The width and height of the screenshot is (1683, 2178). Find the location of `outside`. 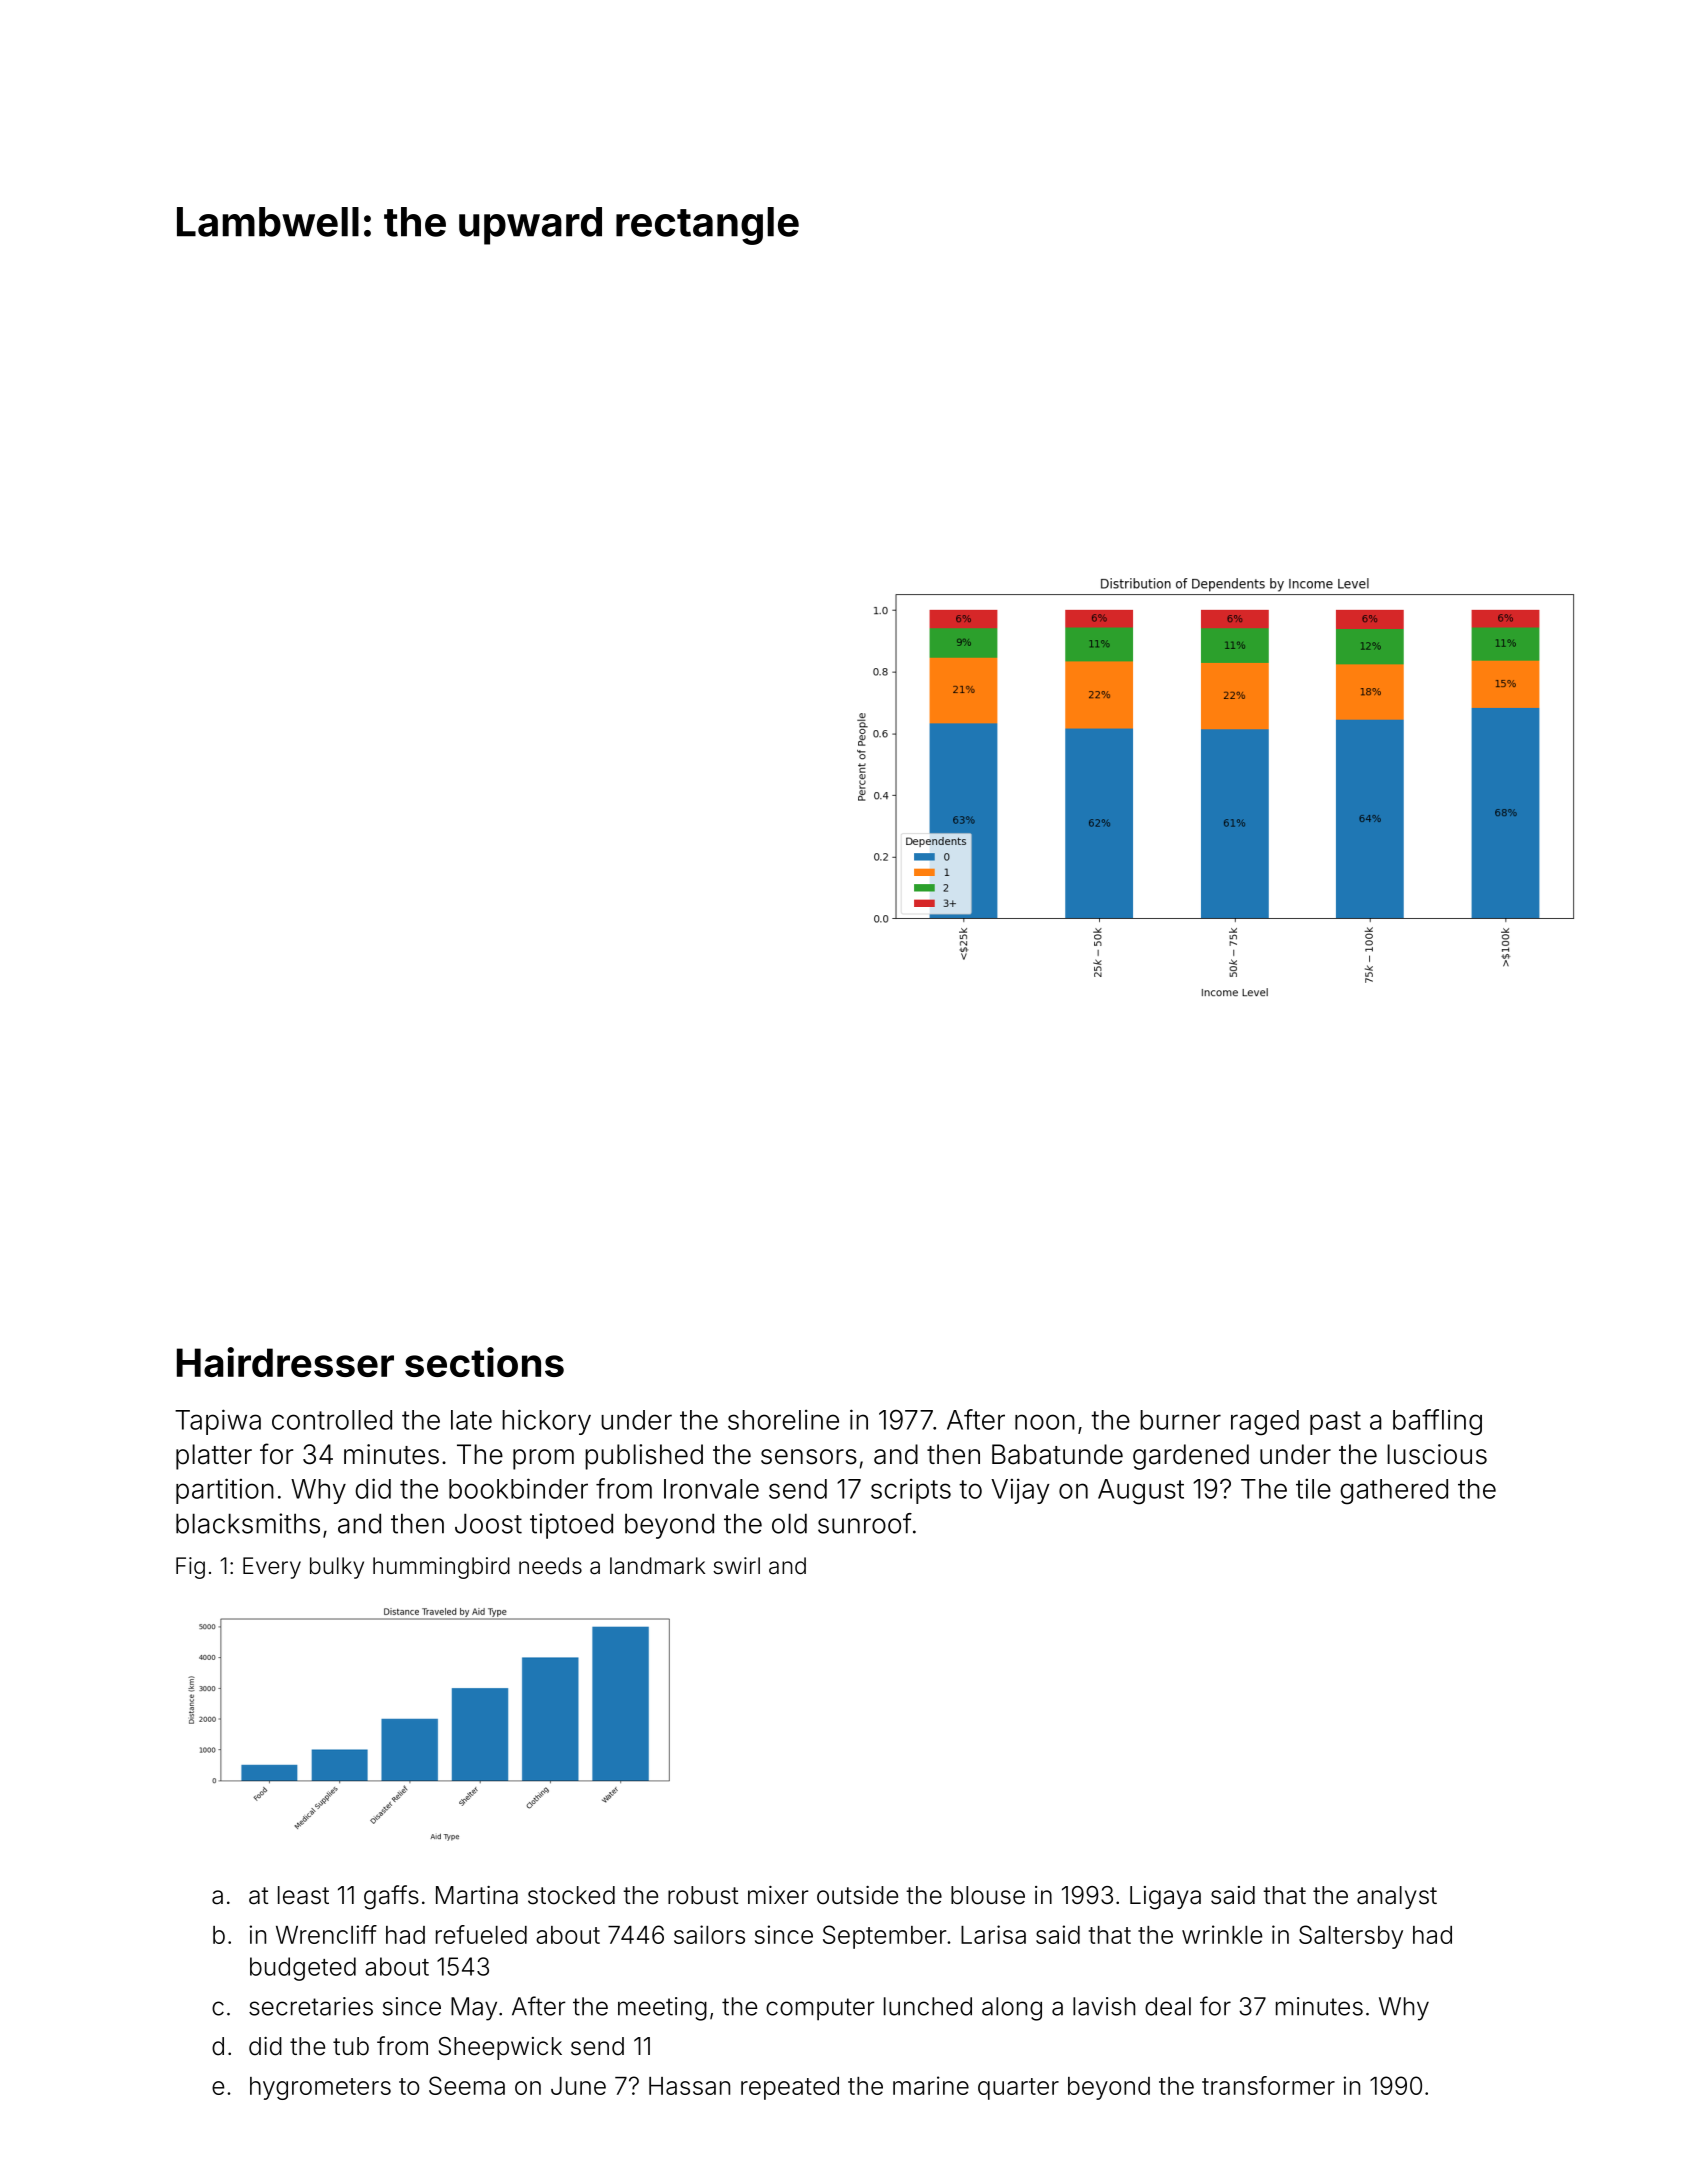

outside is located at coordinates (857, 1895).
